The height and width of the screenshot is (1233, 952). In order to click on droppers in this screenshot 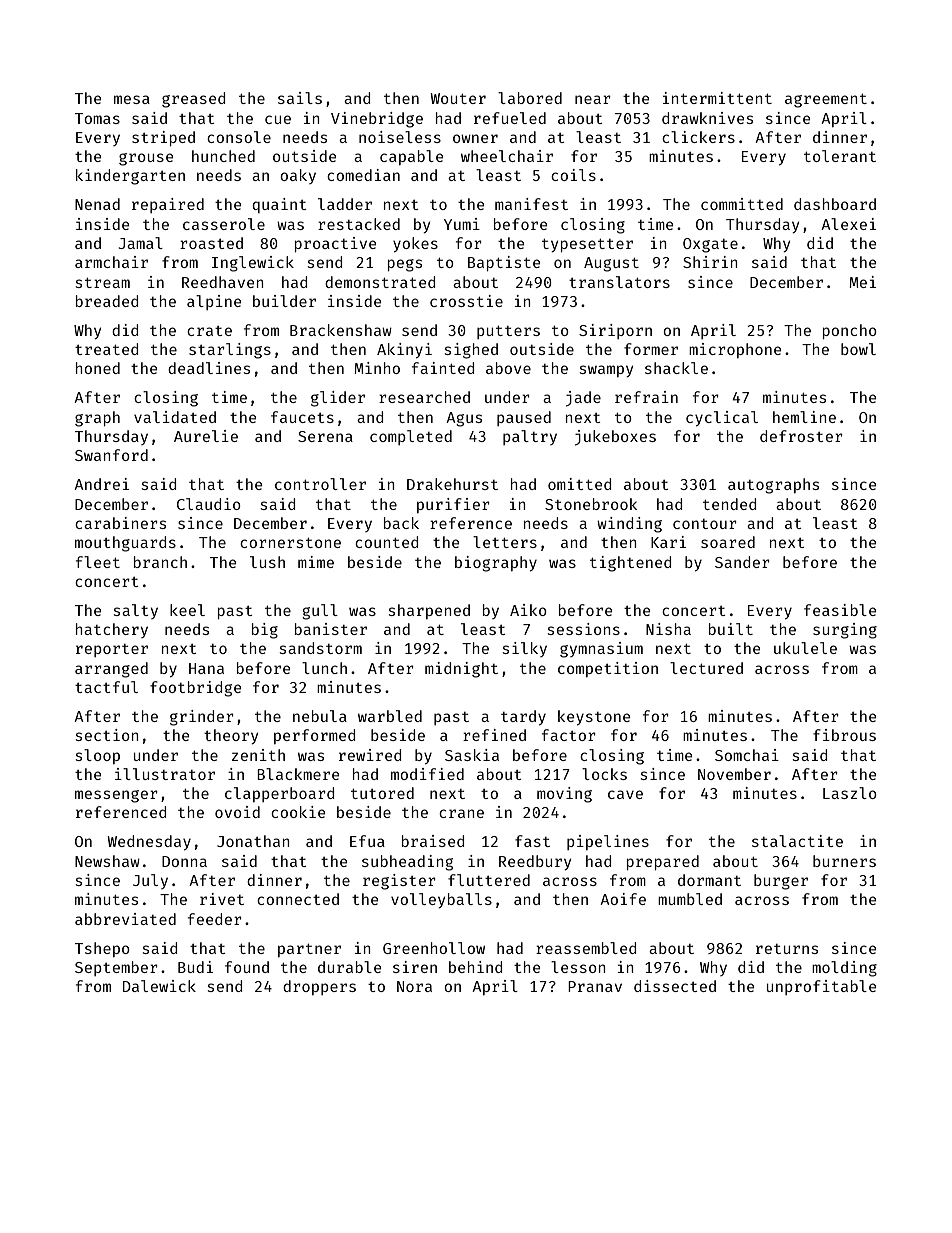, I will do `click(319, 987)`.
